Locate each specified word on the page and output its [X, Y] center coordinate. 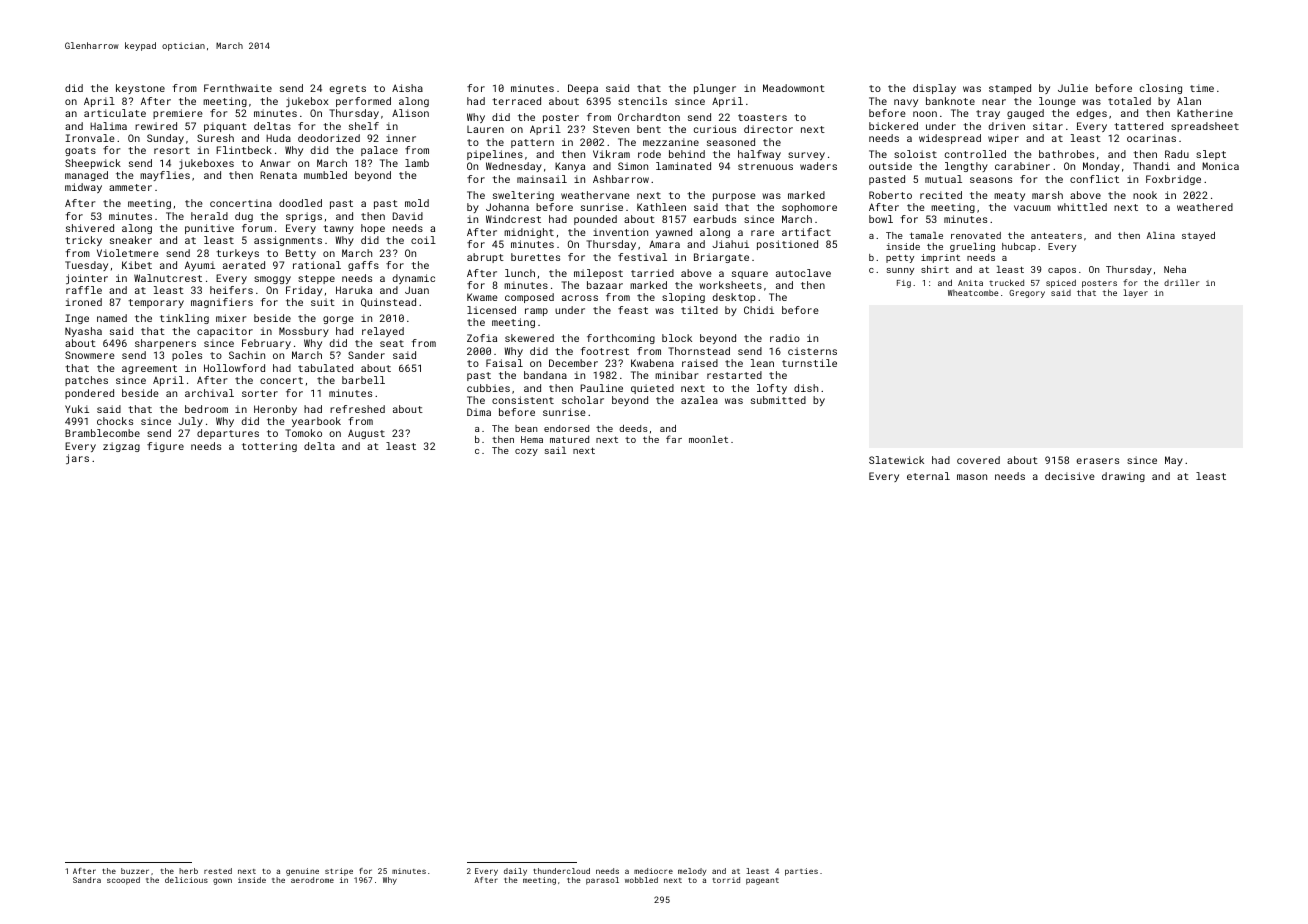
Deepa [583, 89]
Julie [1073, 88]
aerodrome [312, 880]
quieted [652, 389]
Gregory [1027, 294]
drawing [1123, 477]
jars [77, 459]
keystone [140, 89]
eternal [928, 476]
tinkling [184, 319]
